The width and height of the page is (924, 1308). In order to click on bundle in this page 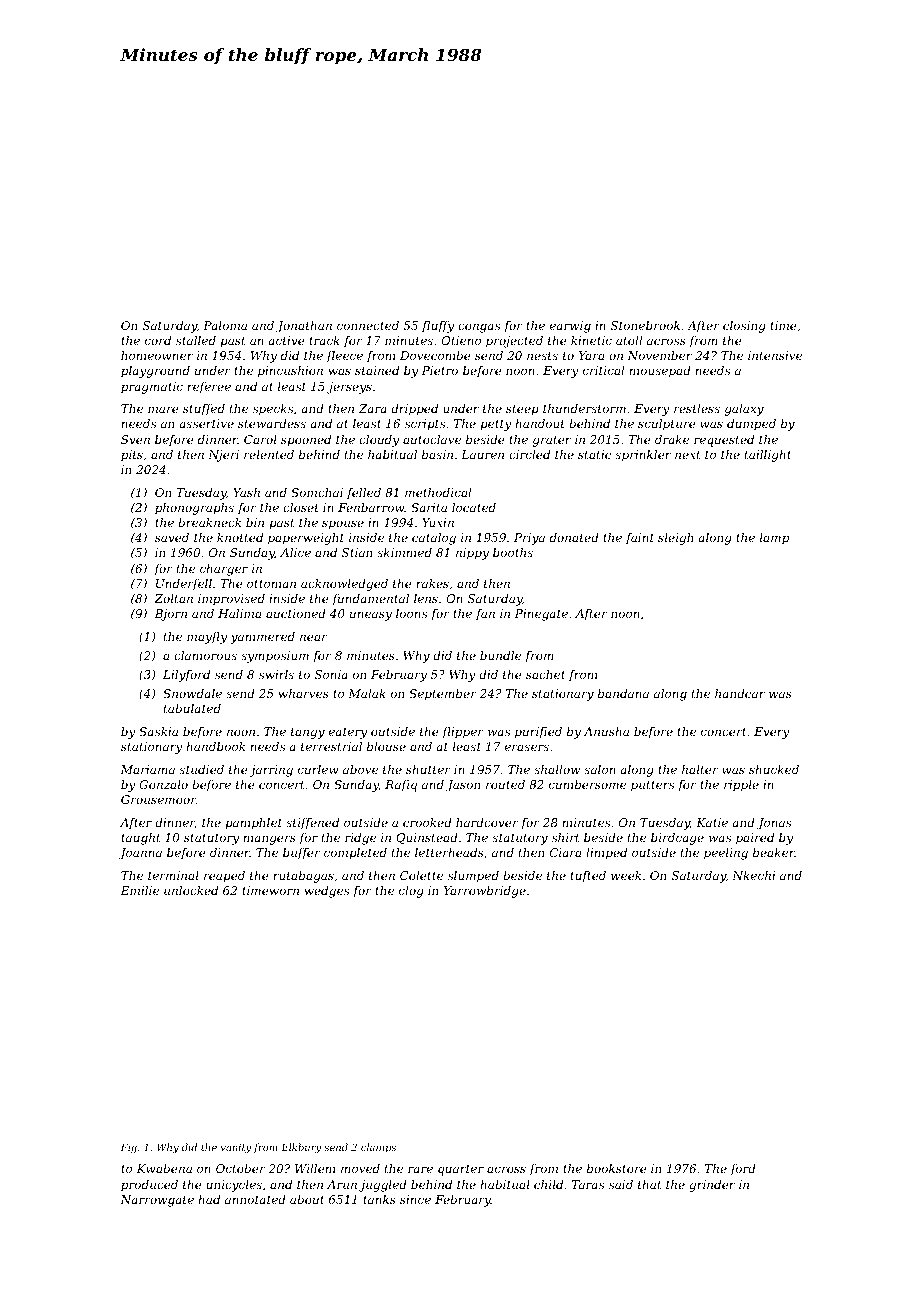, I will do `click(500, 655)`.
